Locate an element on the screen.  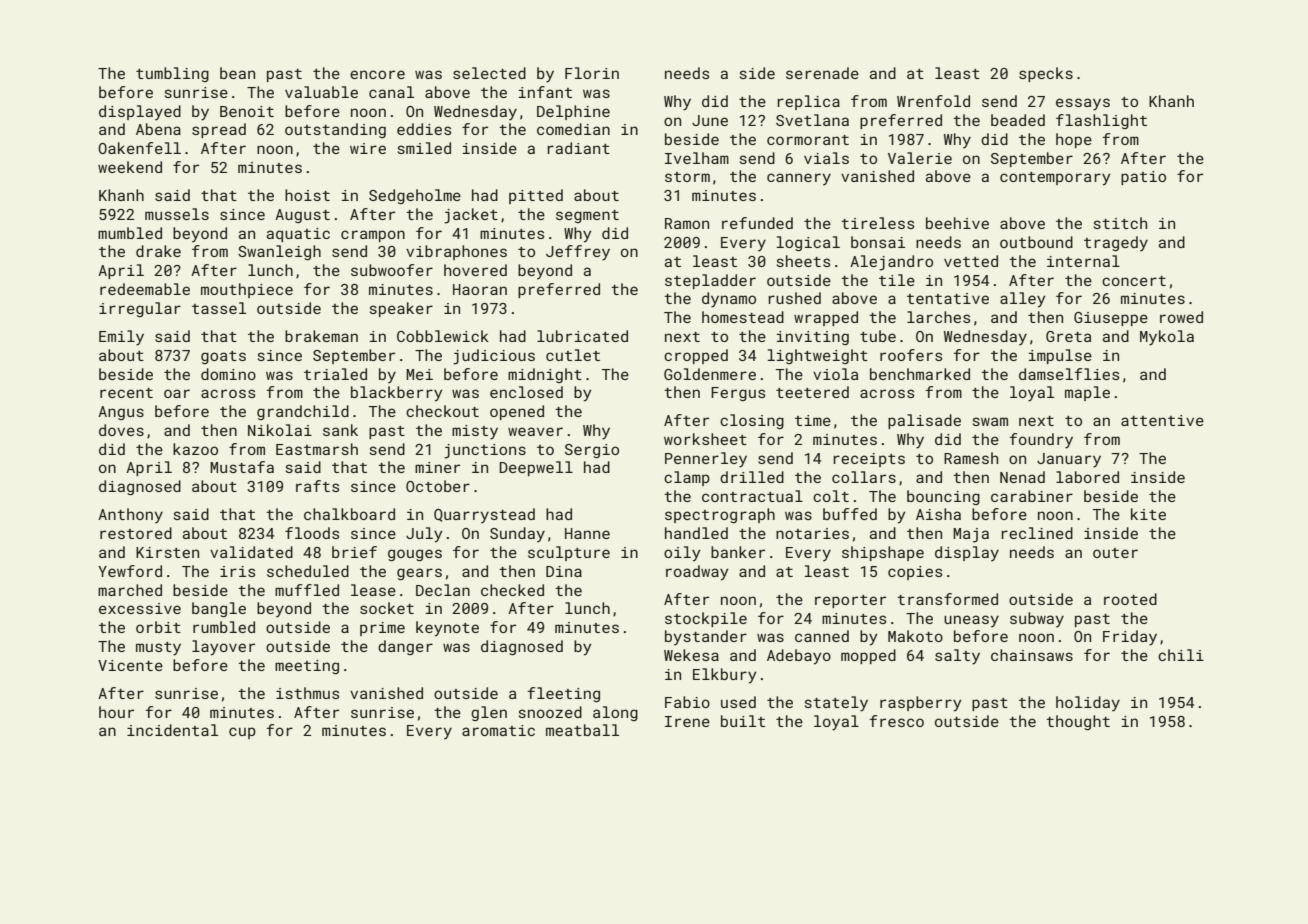
specks is located at coordinates (1046, 74).
